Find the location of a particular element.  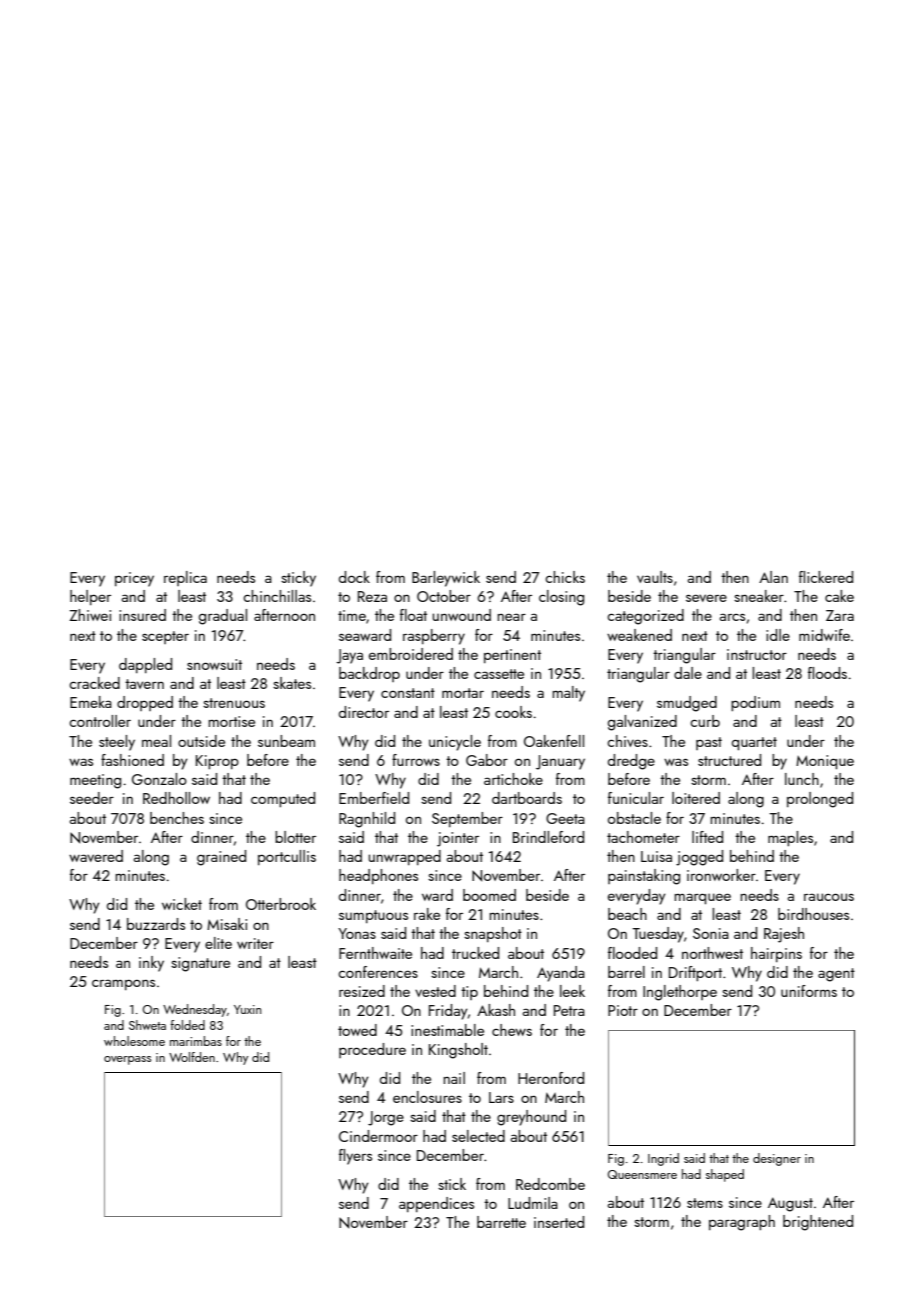

pricey is located at coordinates (134, 579).
